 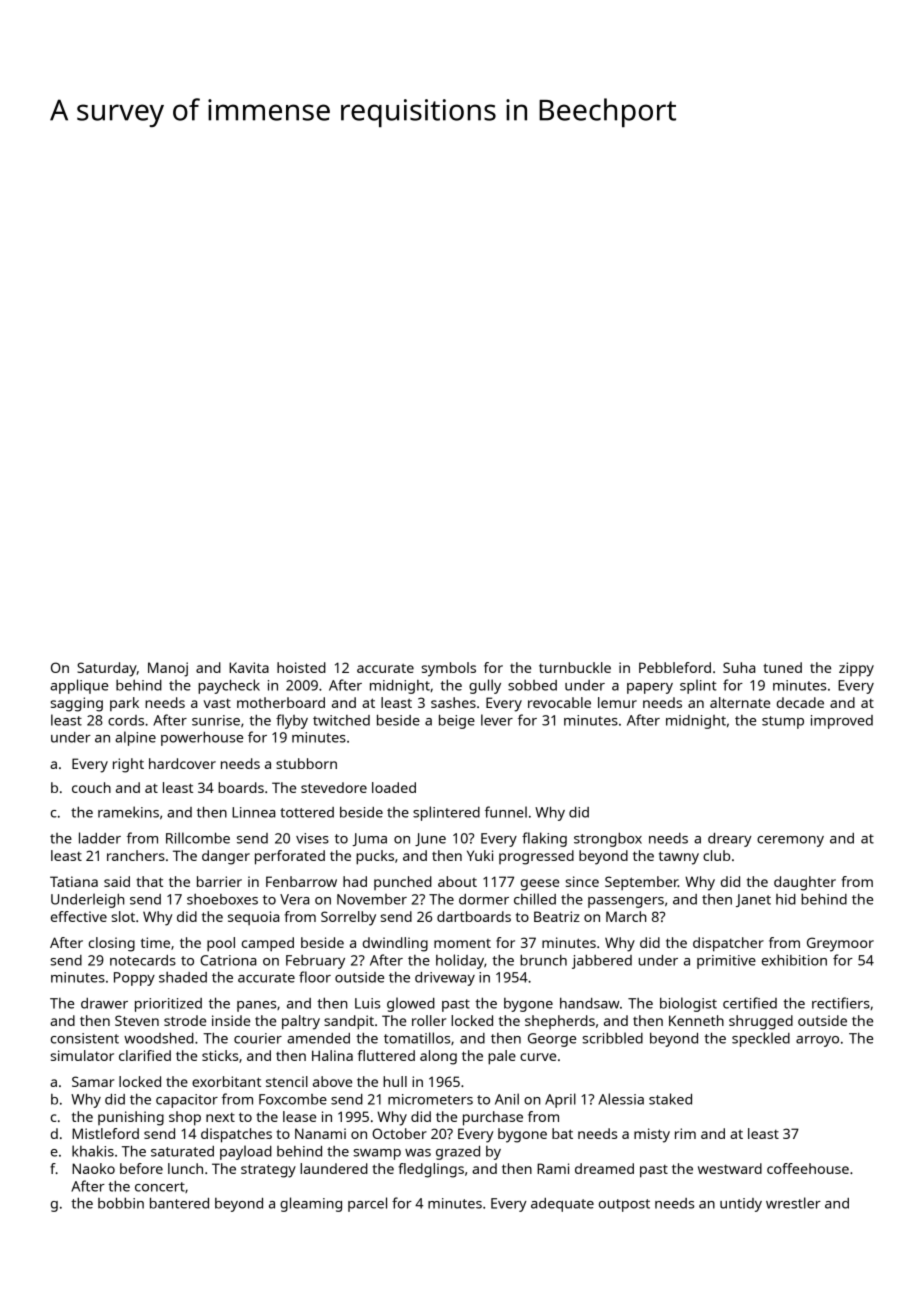 What do you see at coordinates (216, 720) in the document?
I see `sunrise` at bounding box center [216, 720].
